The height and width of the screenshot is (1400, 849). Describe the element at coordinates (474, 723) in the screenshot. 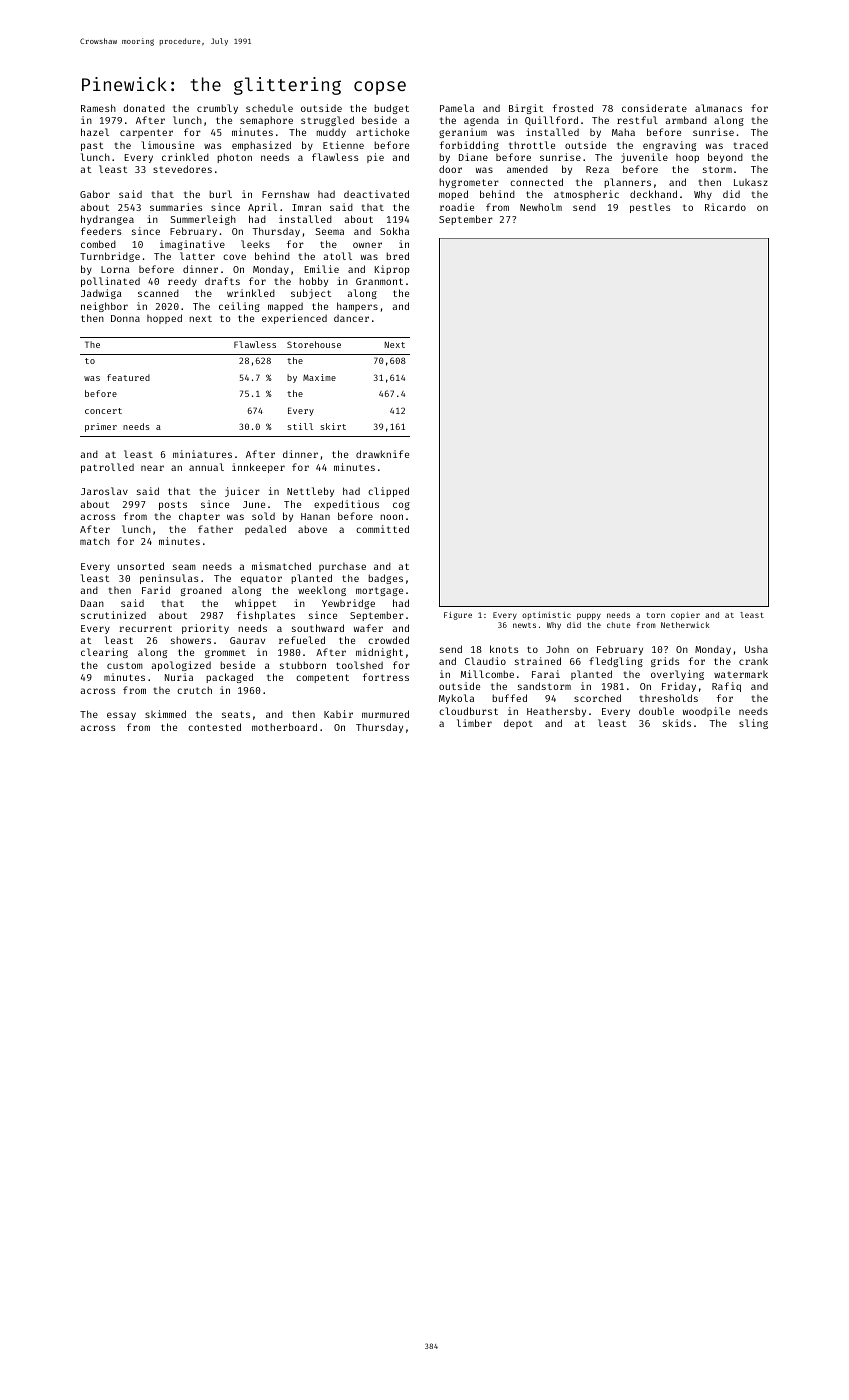

I see `limber` at that location.
